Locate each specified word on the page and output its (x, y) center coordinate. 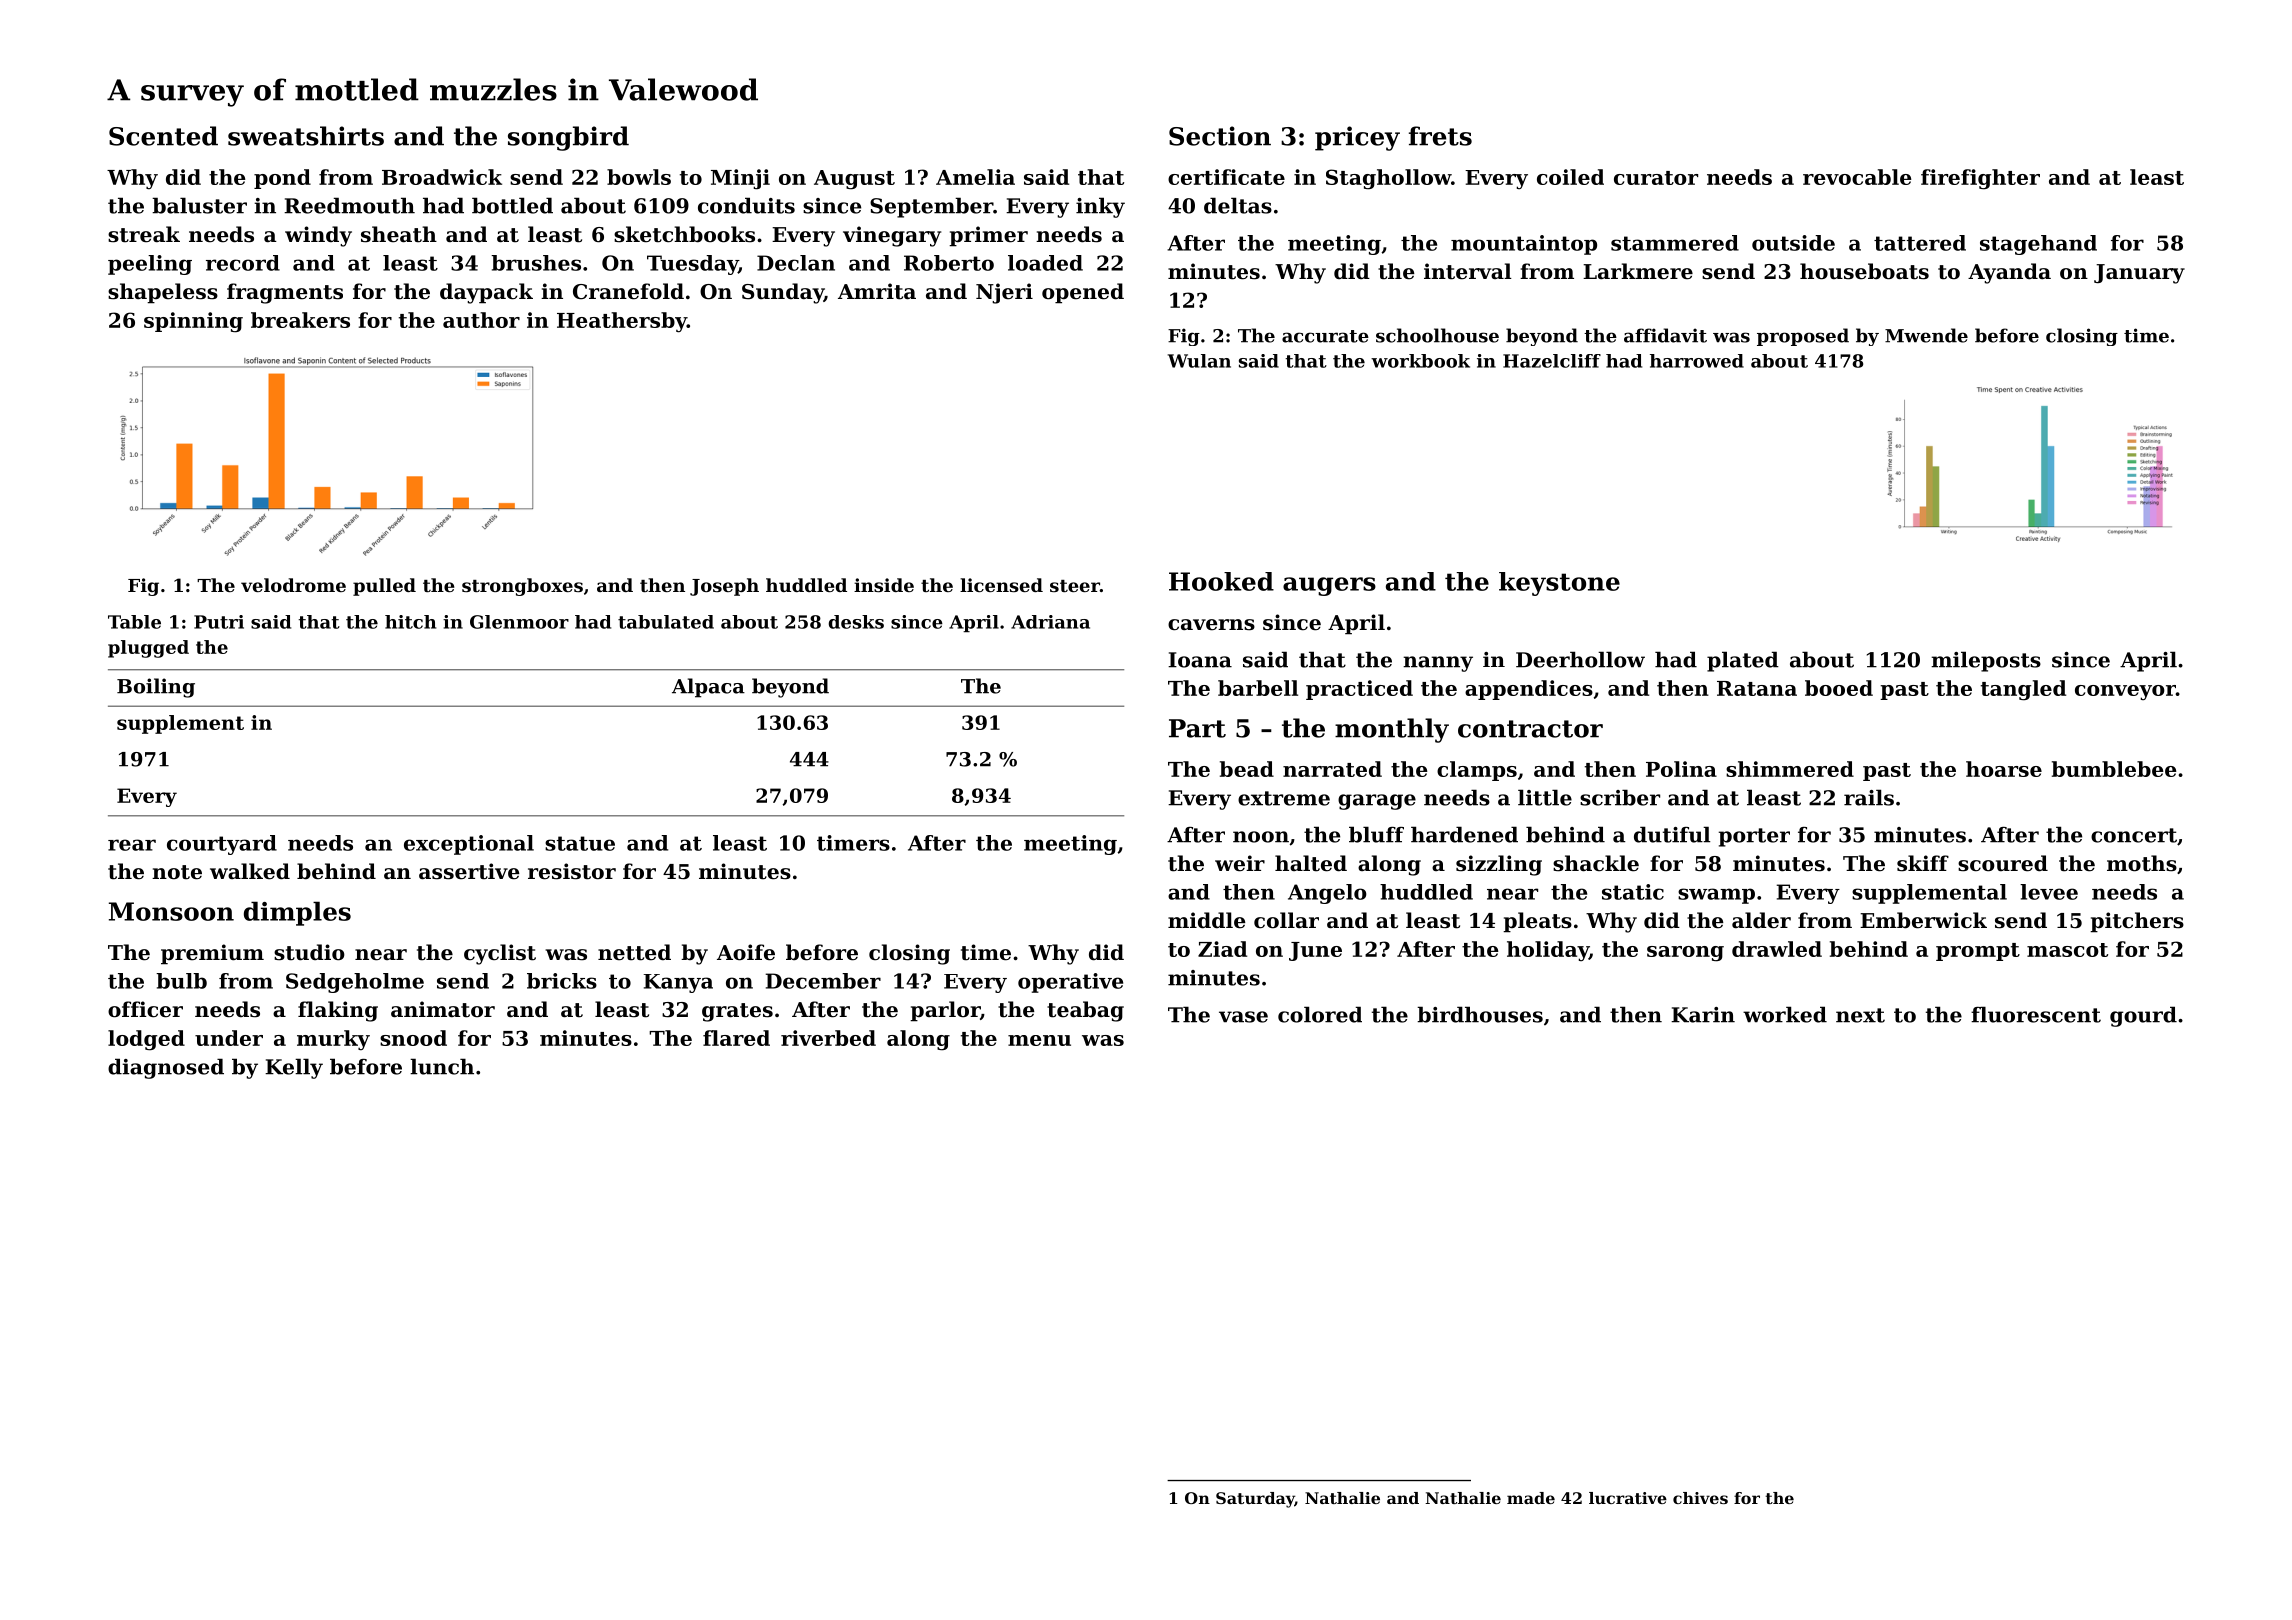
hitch (410, 622)
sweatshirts (306, 136)
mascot (2067, 950)
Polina (1681, 769)
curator (1656, 178)
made (1531, 1498)
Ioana (1200, 660)
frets (1440, 136)
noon (1261, 837)
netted (634, 952)
